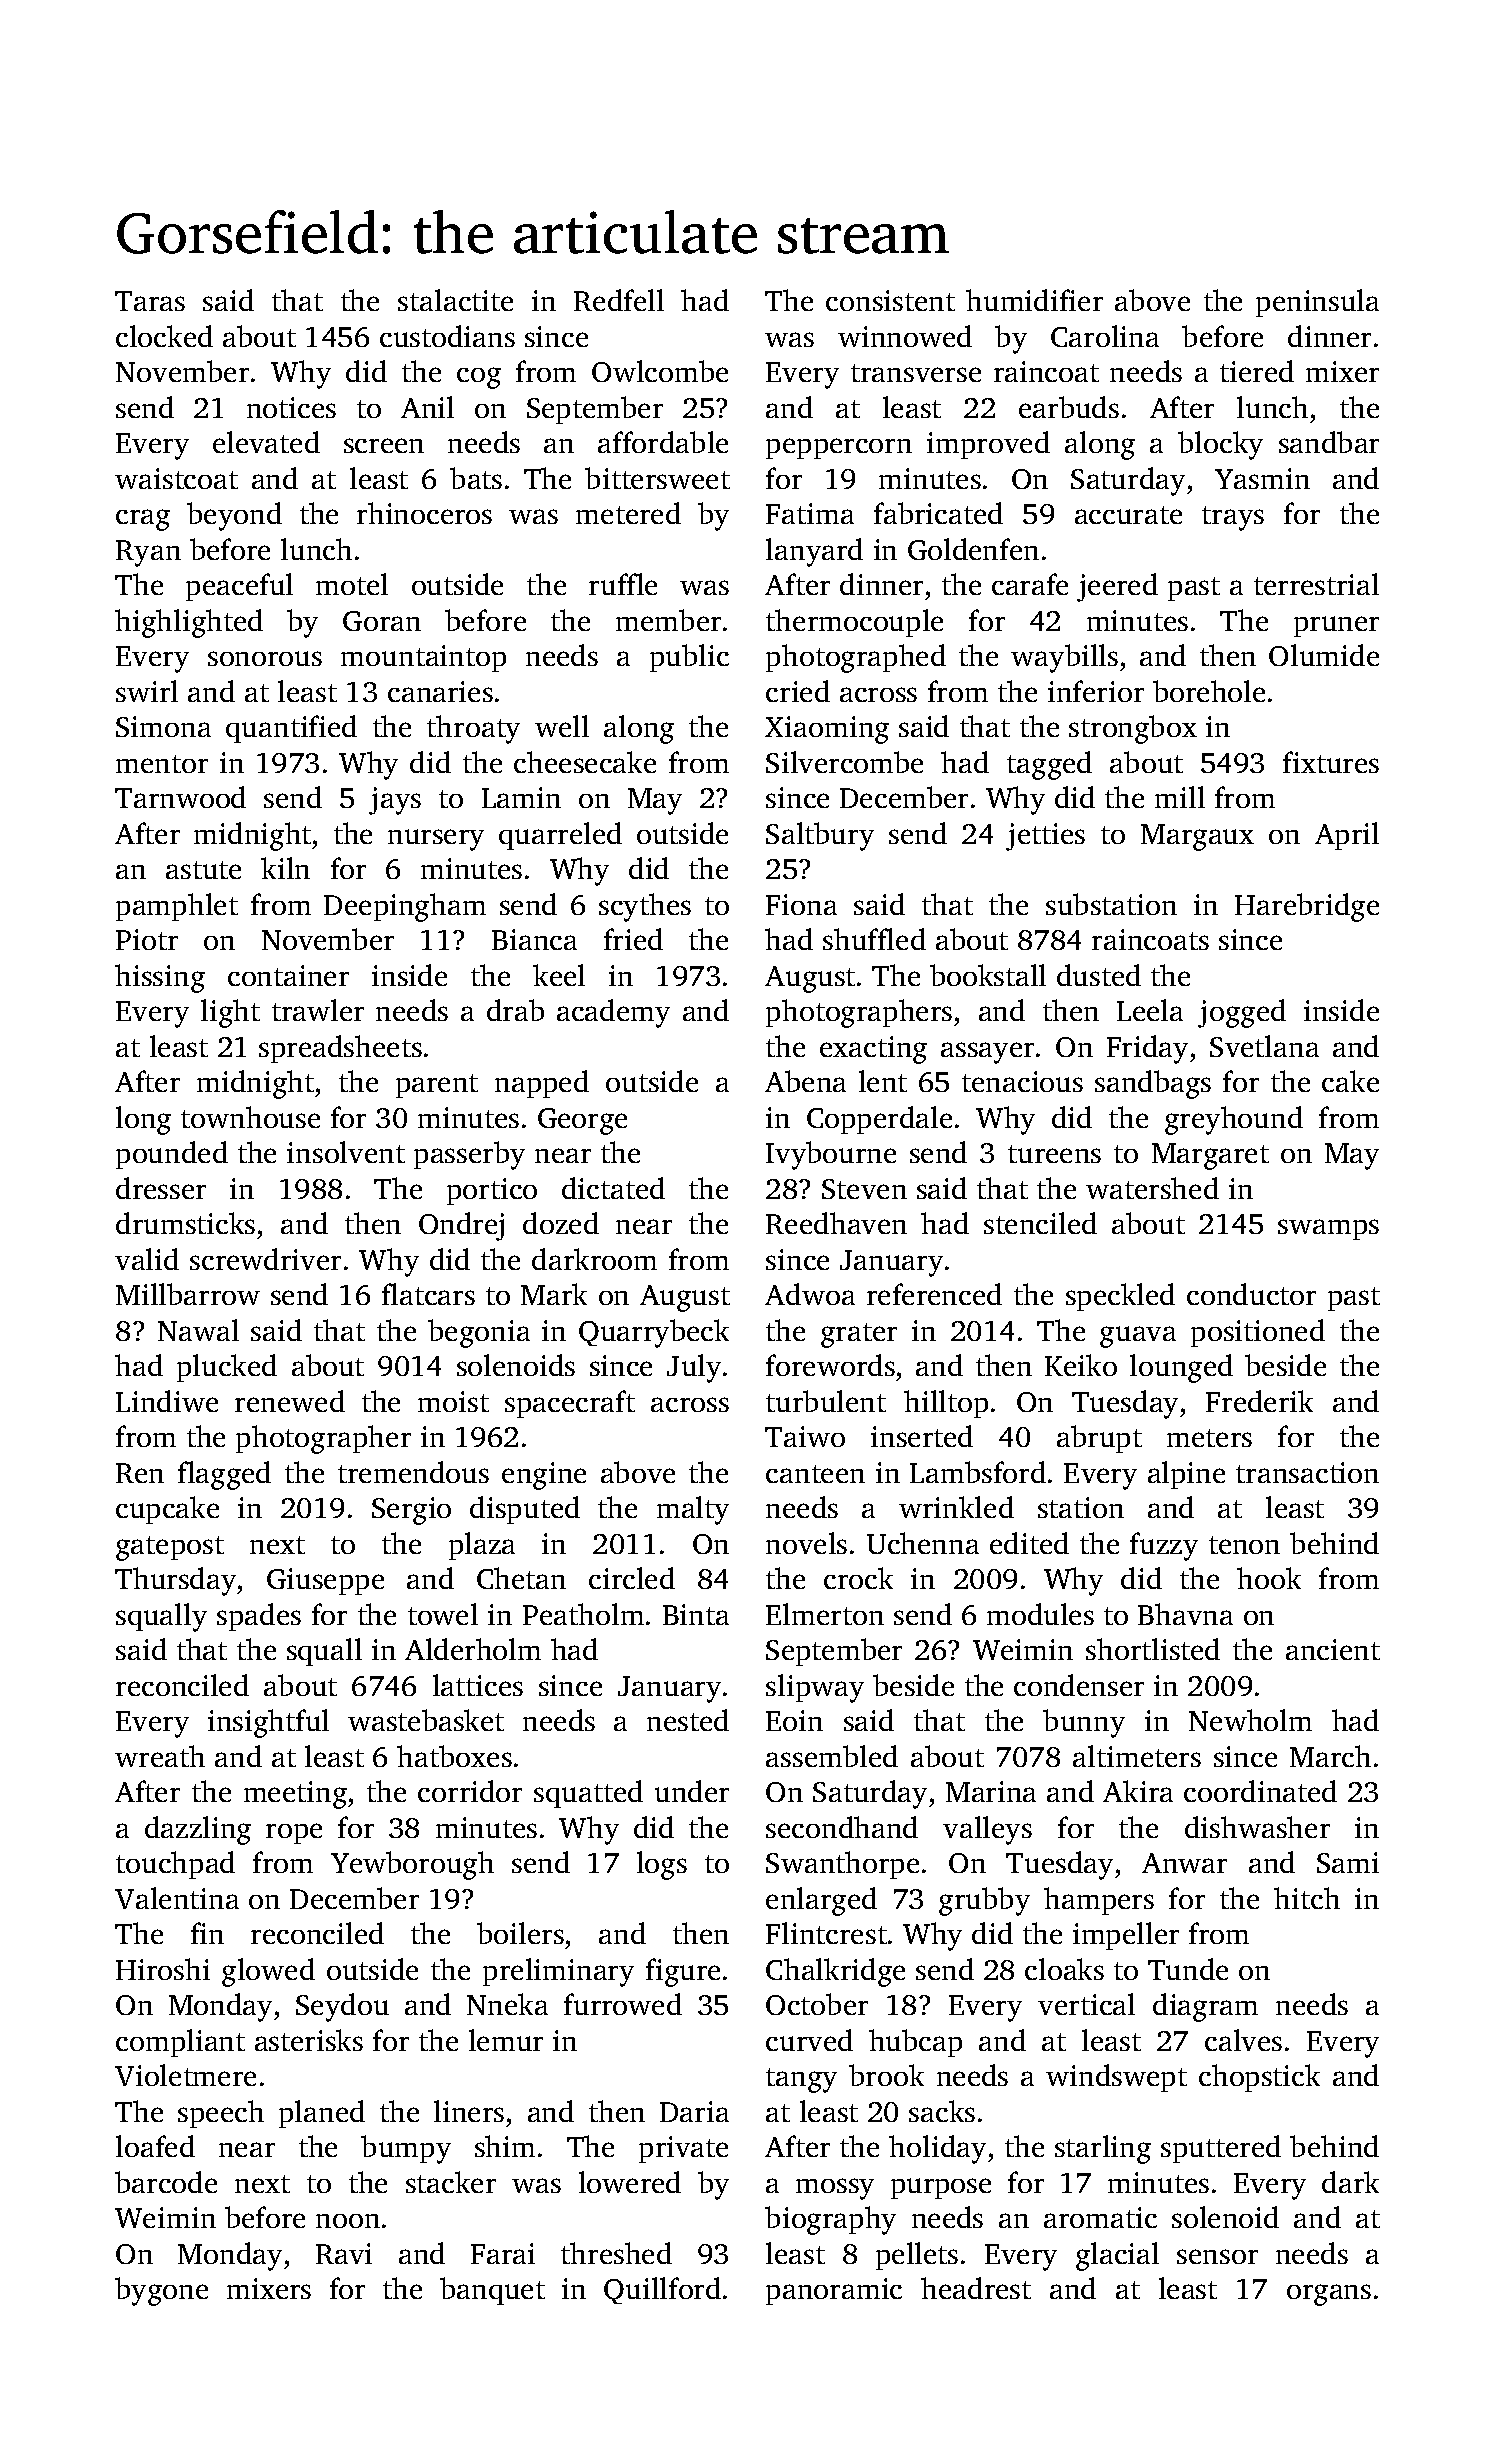  Describe the element at coordinates (150, 301) in the image. I see `Taras` at that location.
